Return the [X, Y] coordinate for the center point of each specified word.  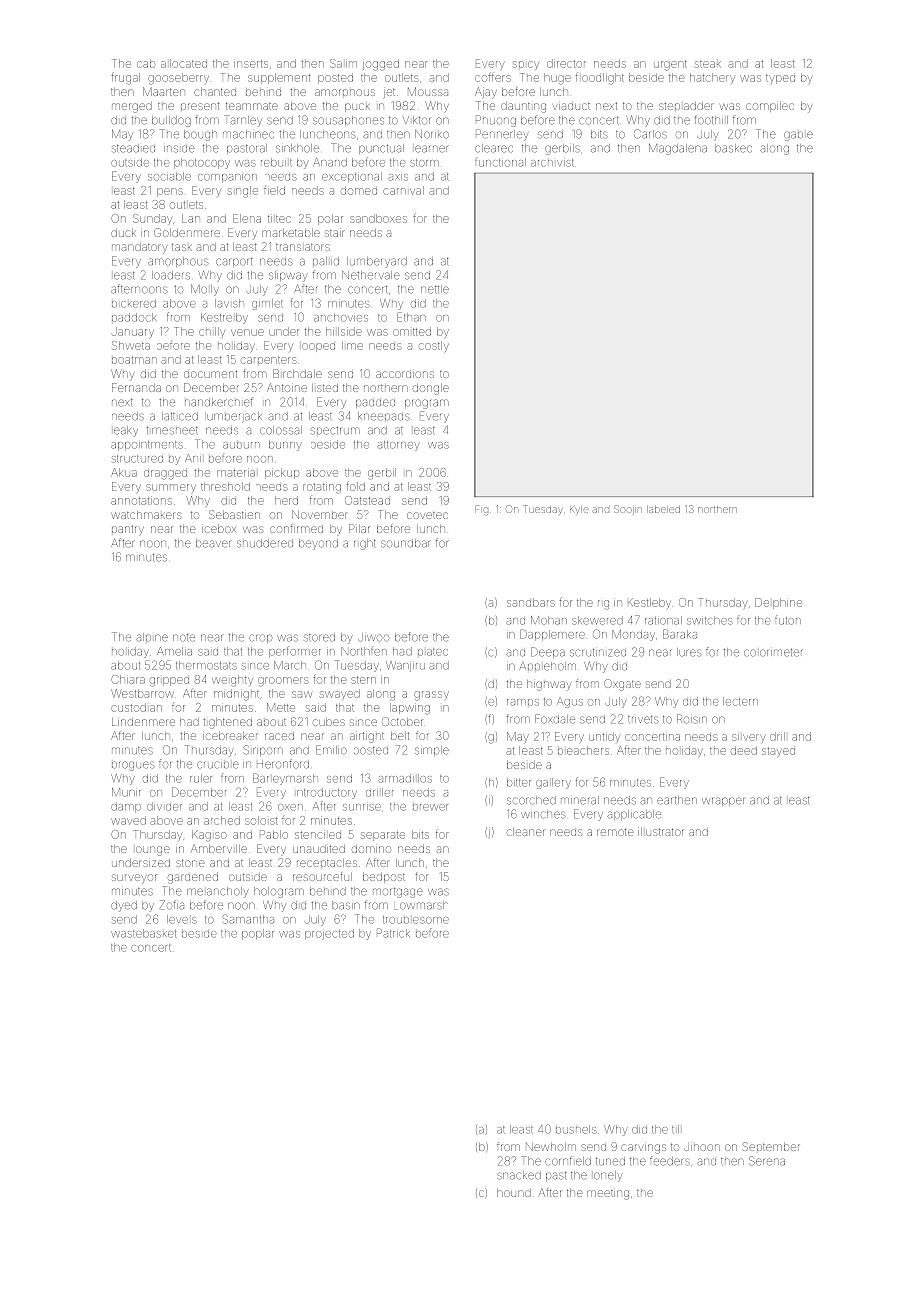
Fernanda [136, 387]
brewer [430, 807]
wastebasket [143, 933]
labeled [663, 509]
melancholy [218, 892]
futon [788, 620]
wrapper [723, 801]
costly [434, 346]
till [675, 1129]
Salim [343, 63]
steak [708, 64]
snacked [519, 1175]
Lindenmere [143, 722]
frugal [125, 78]
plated [433, 652]
